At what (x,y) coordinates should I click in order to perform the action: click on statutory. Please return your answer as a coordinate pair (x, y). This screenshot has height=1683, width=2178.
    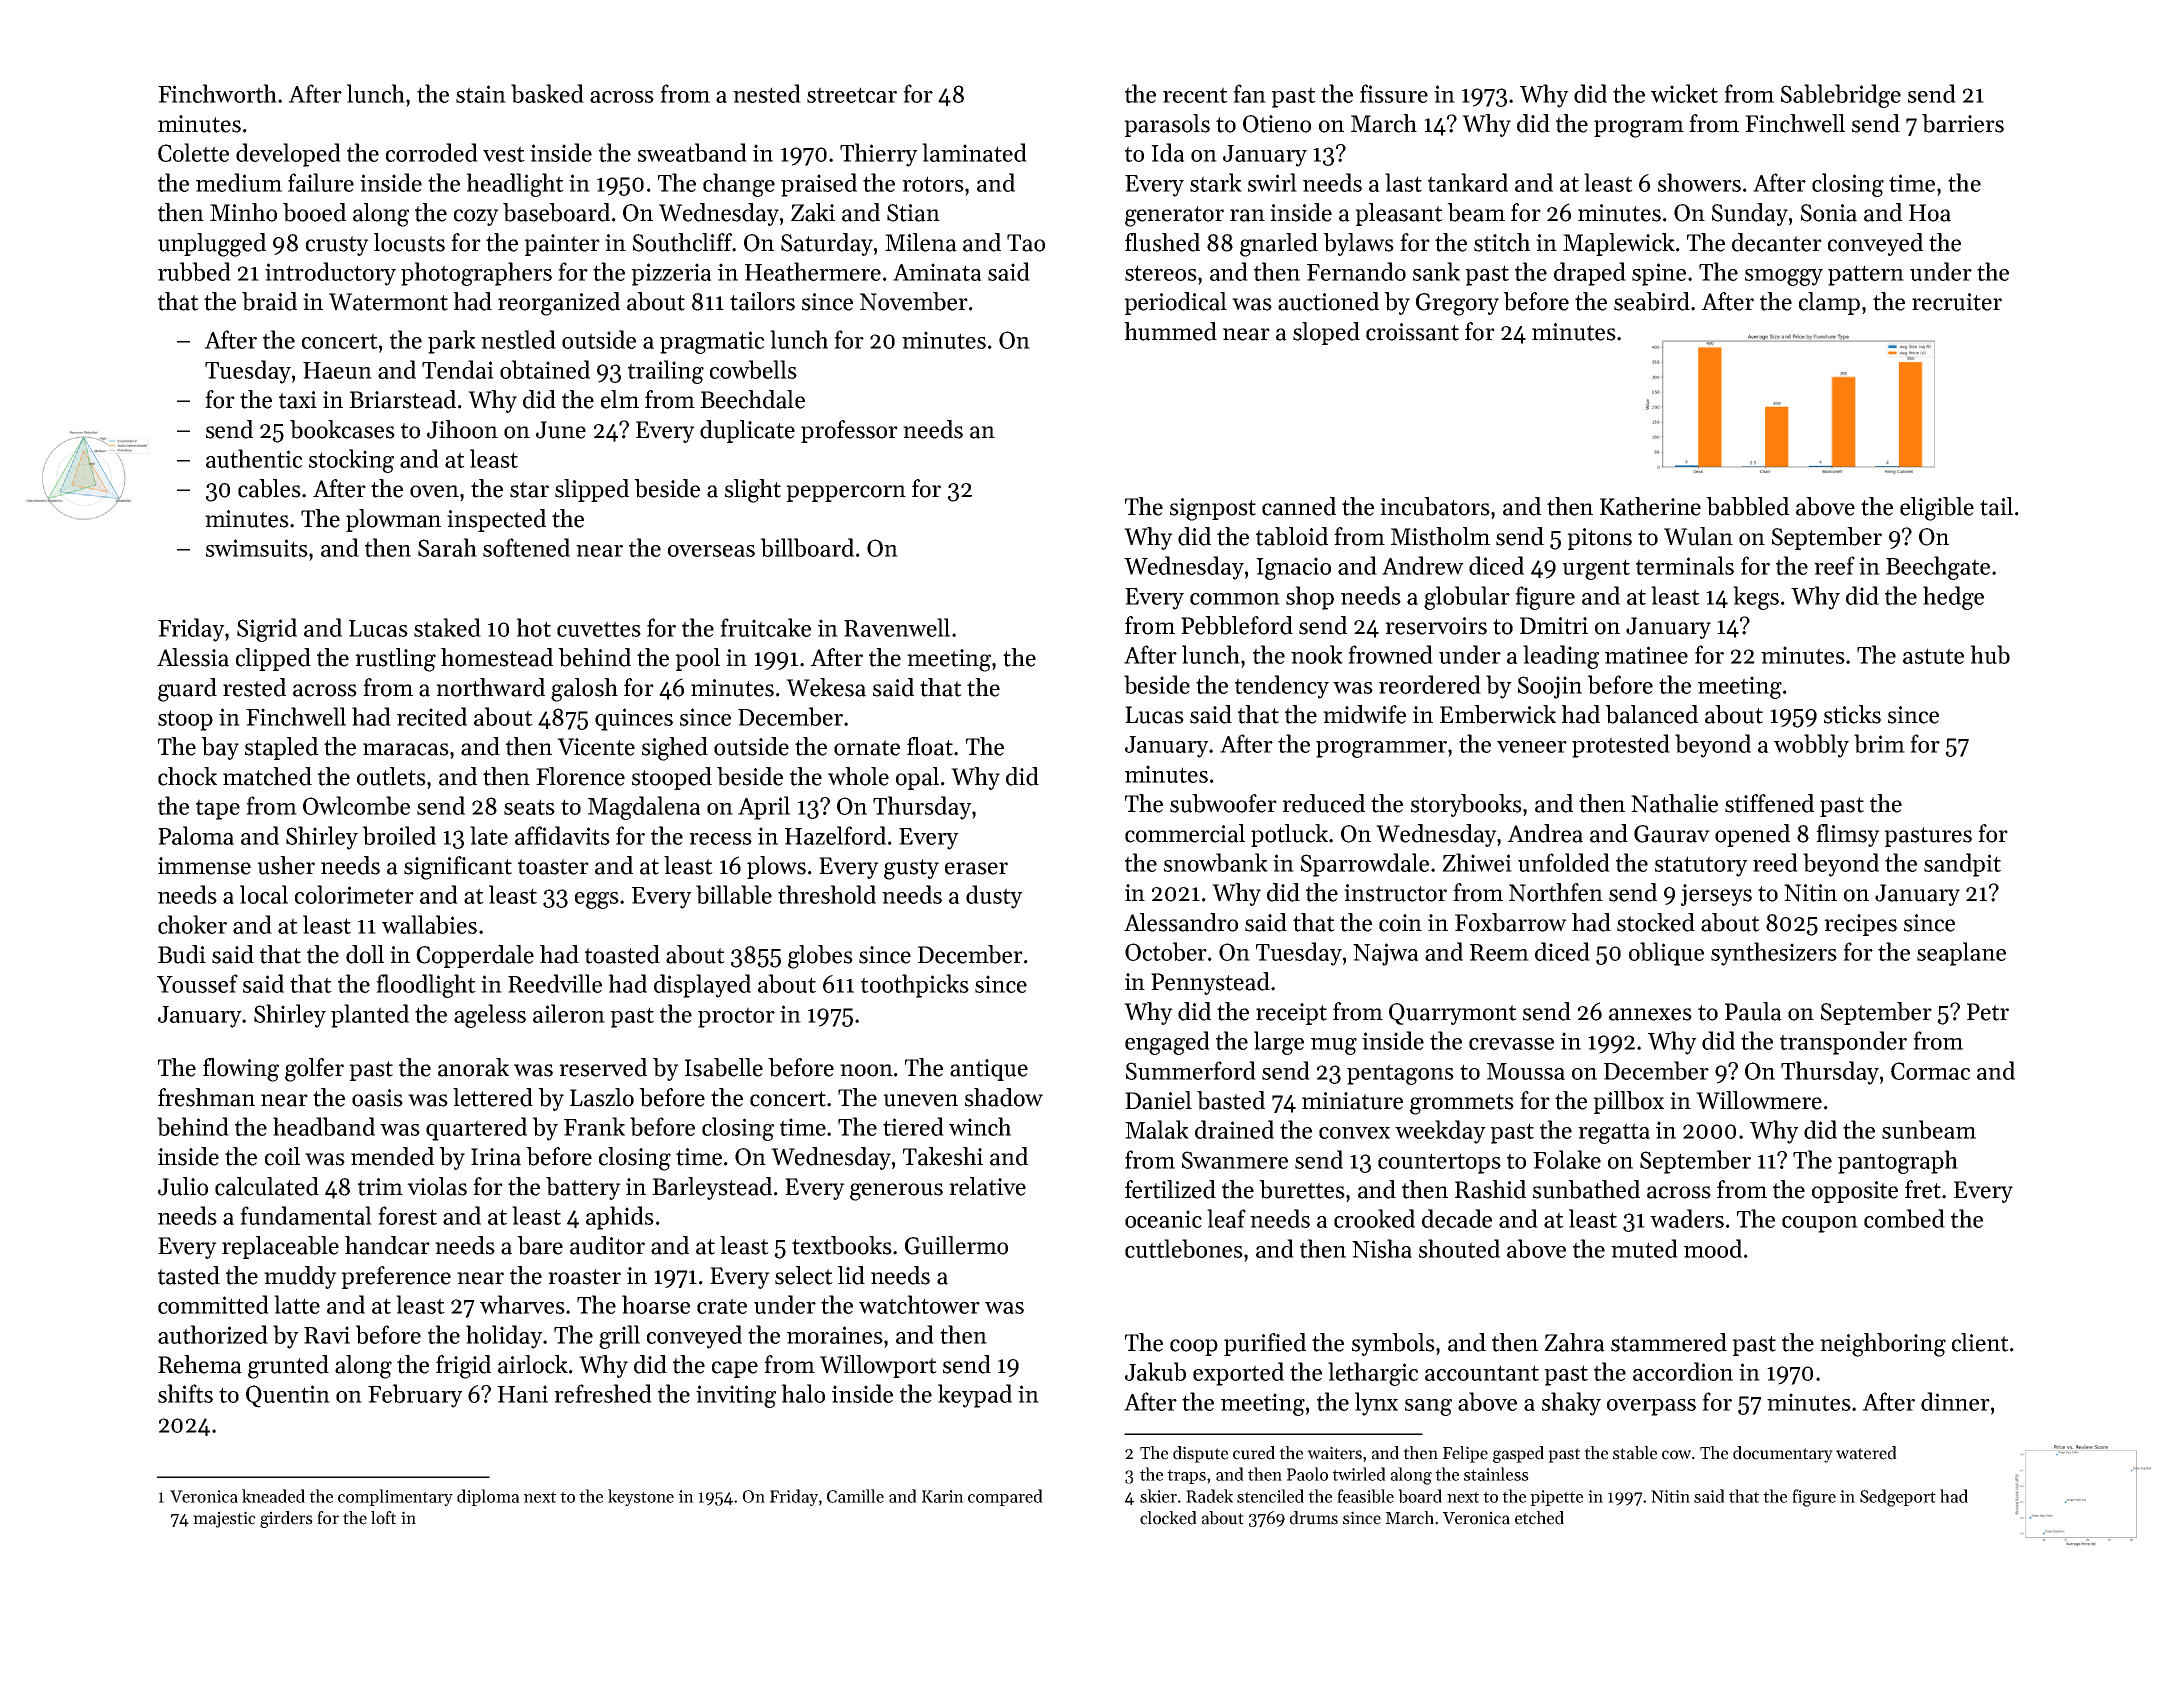
    Looking at the image, I should click on (1701, 866).
